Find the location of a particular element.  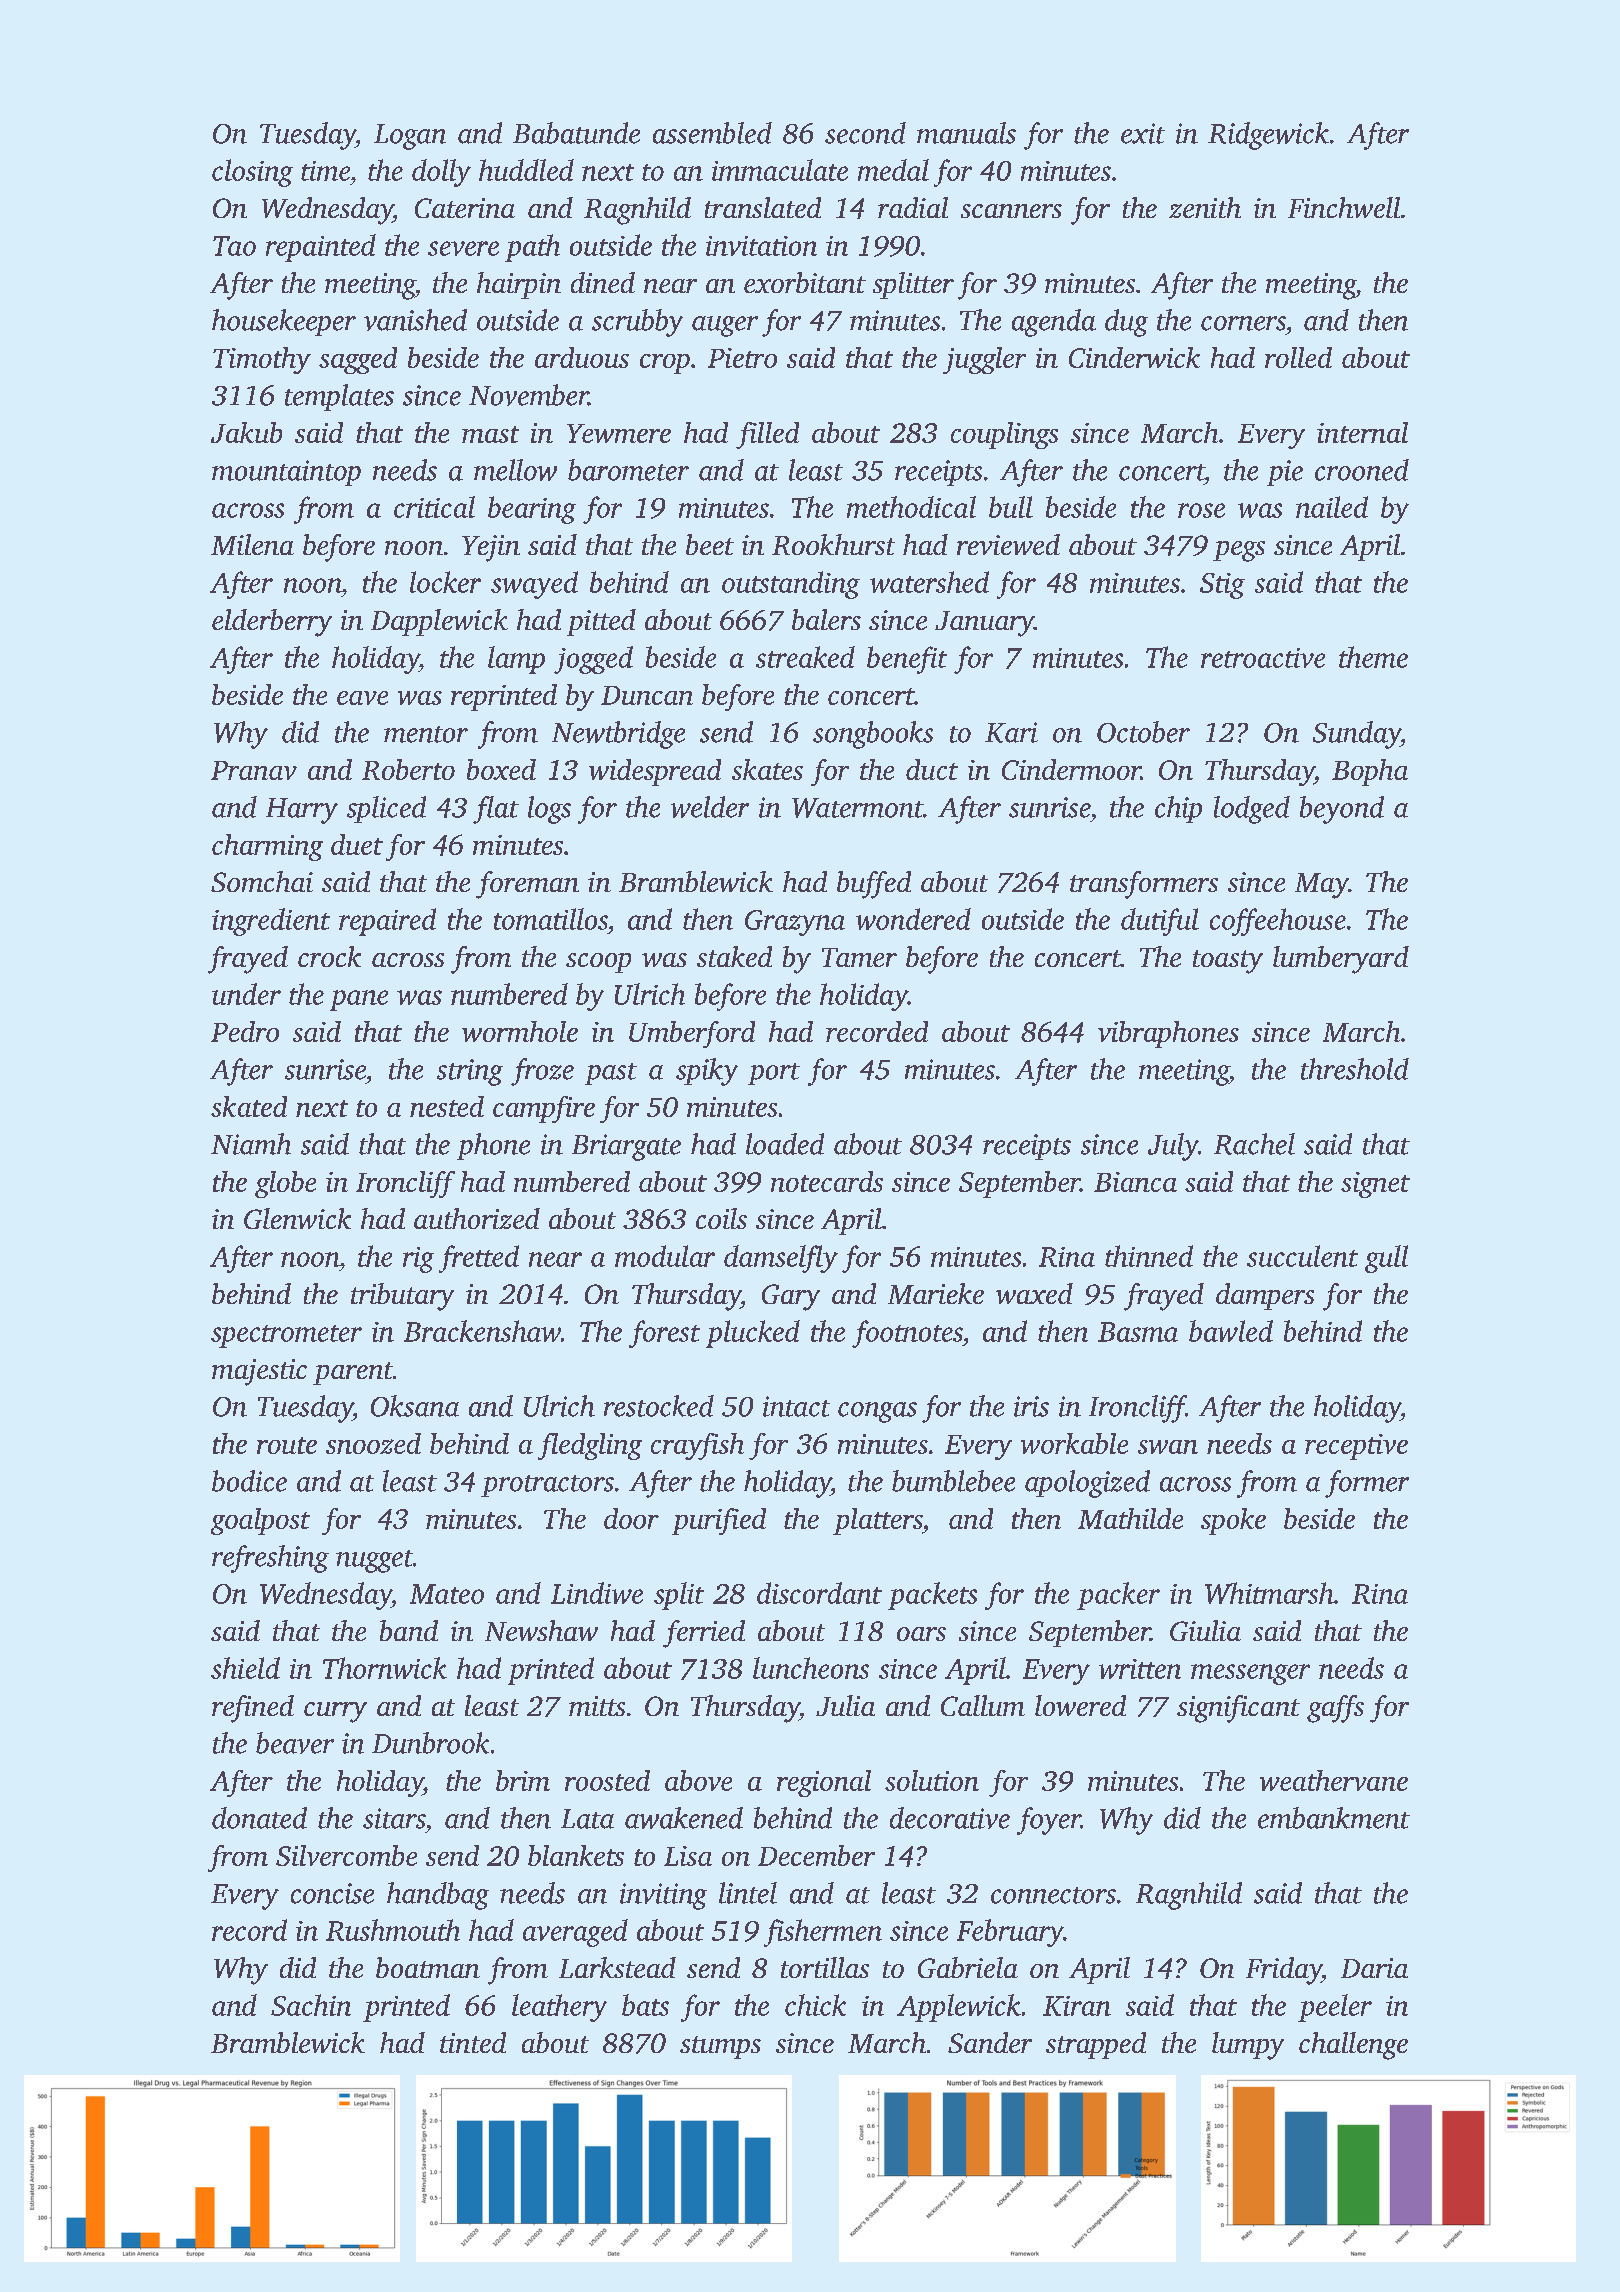

intact is located at coordinates (796, 1406).
